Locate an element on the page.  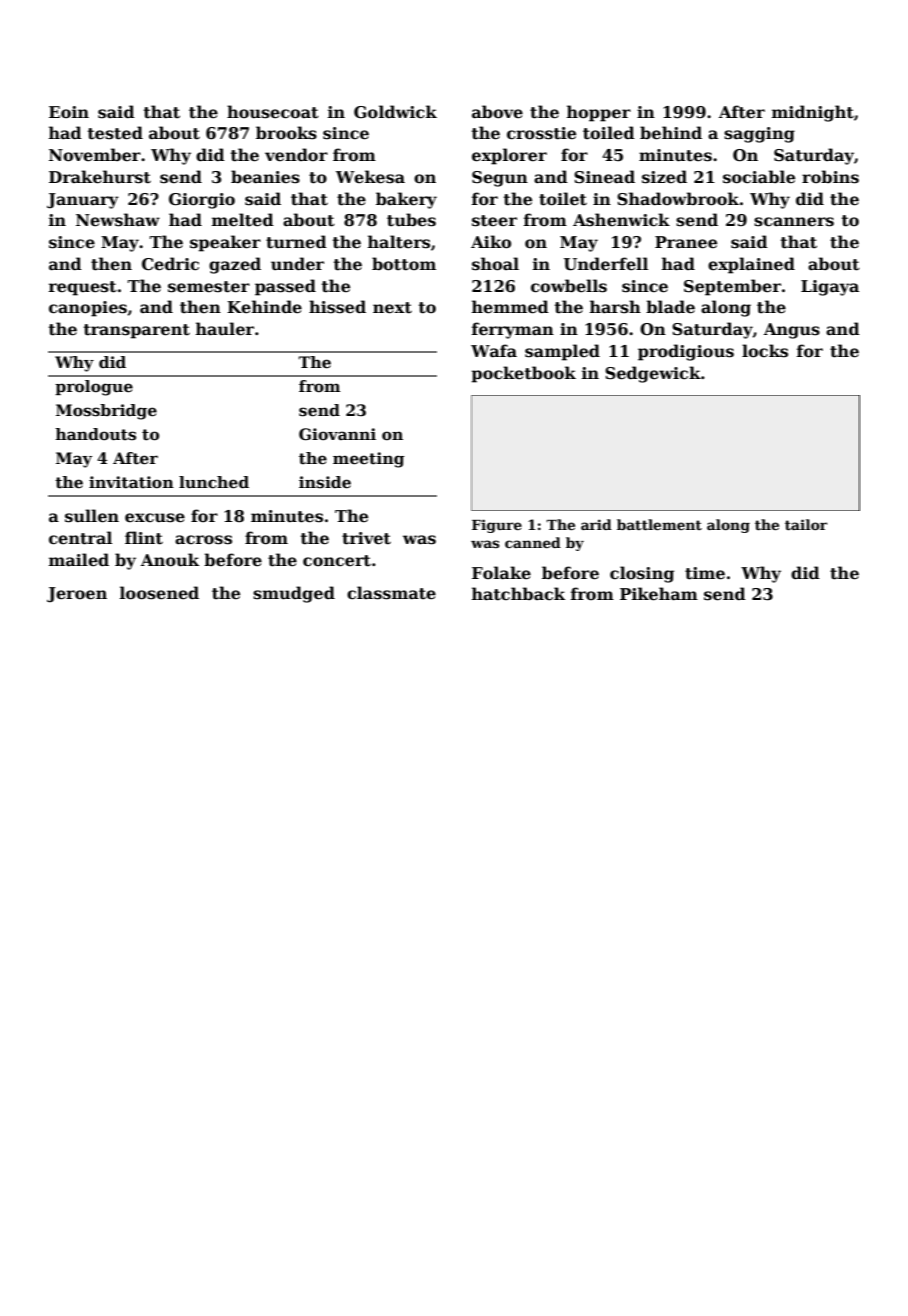
canned is located at coordinates (533, 542).
